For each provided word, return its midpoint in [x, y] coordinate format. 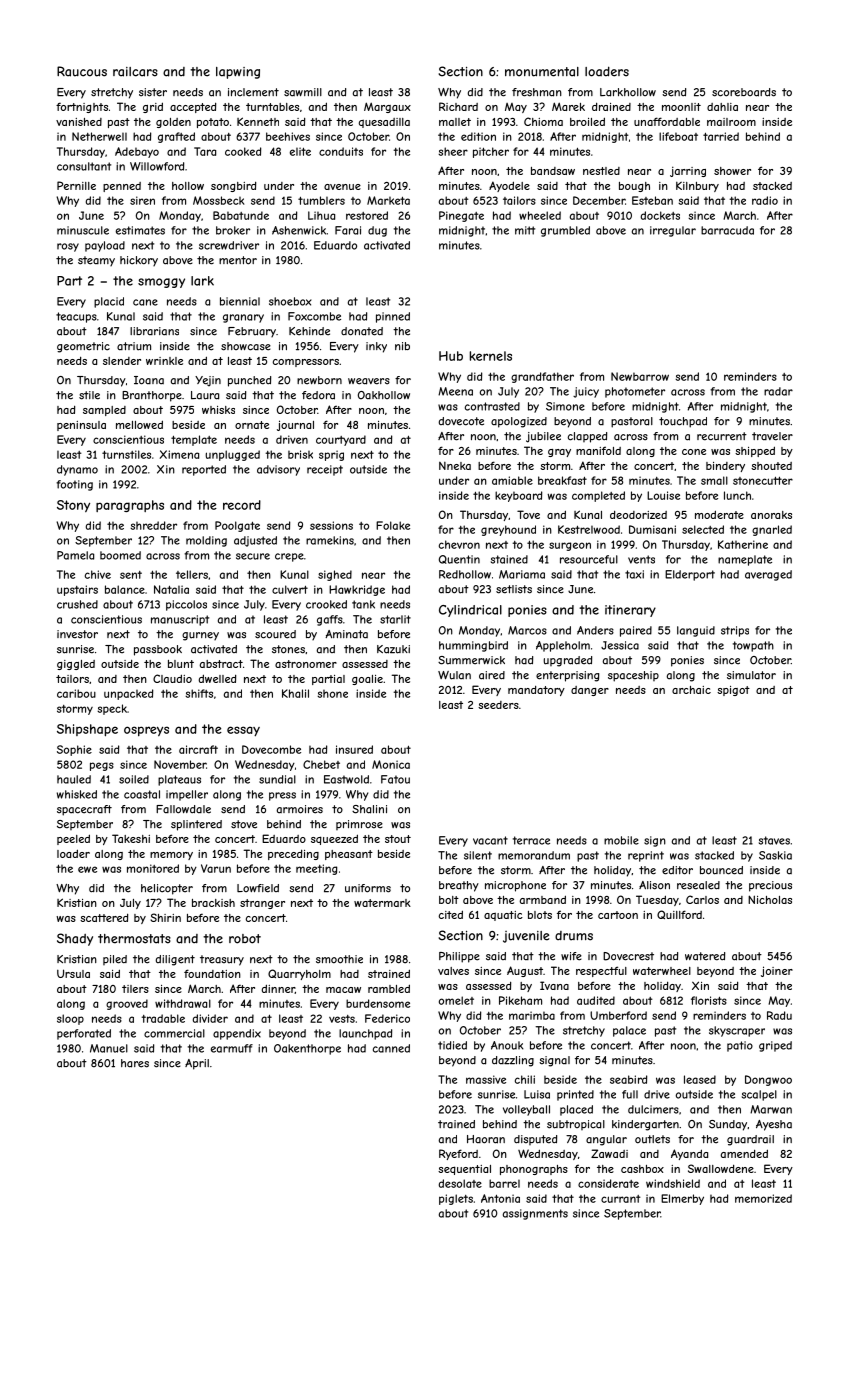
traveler [772, 436]
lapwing [238, 73]
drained [611, 106]
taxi [634, 574]
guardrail [750, 1140]
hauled [74, 779]
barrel [504, 1183]
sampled [104, 411]
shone [332, 694]
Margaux [387, 107]
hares [135, 1063]
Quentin [459, 559]
